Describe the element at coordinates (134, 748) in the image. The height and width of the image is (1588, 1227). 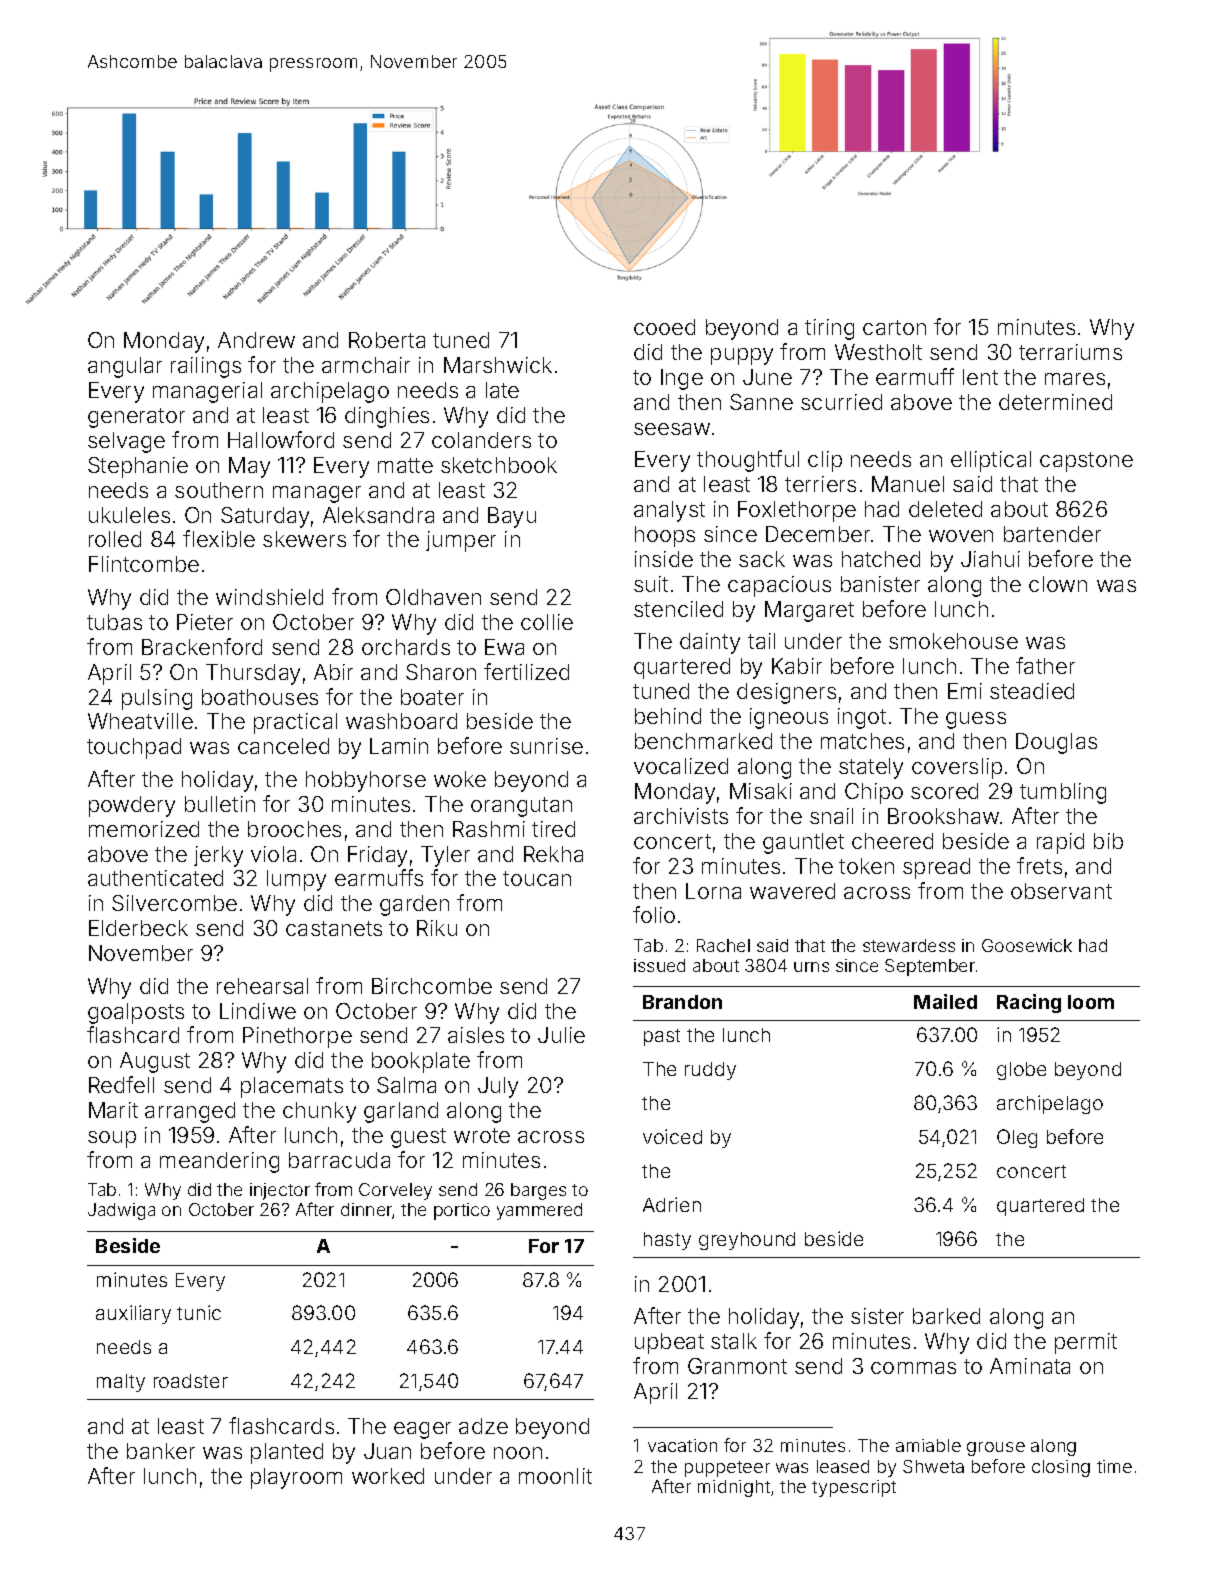
I see `touchpad` at that location.
